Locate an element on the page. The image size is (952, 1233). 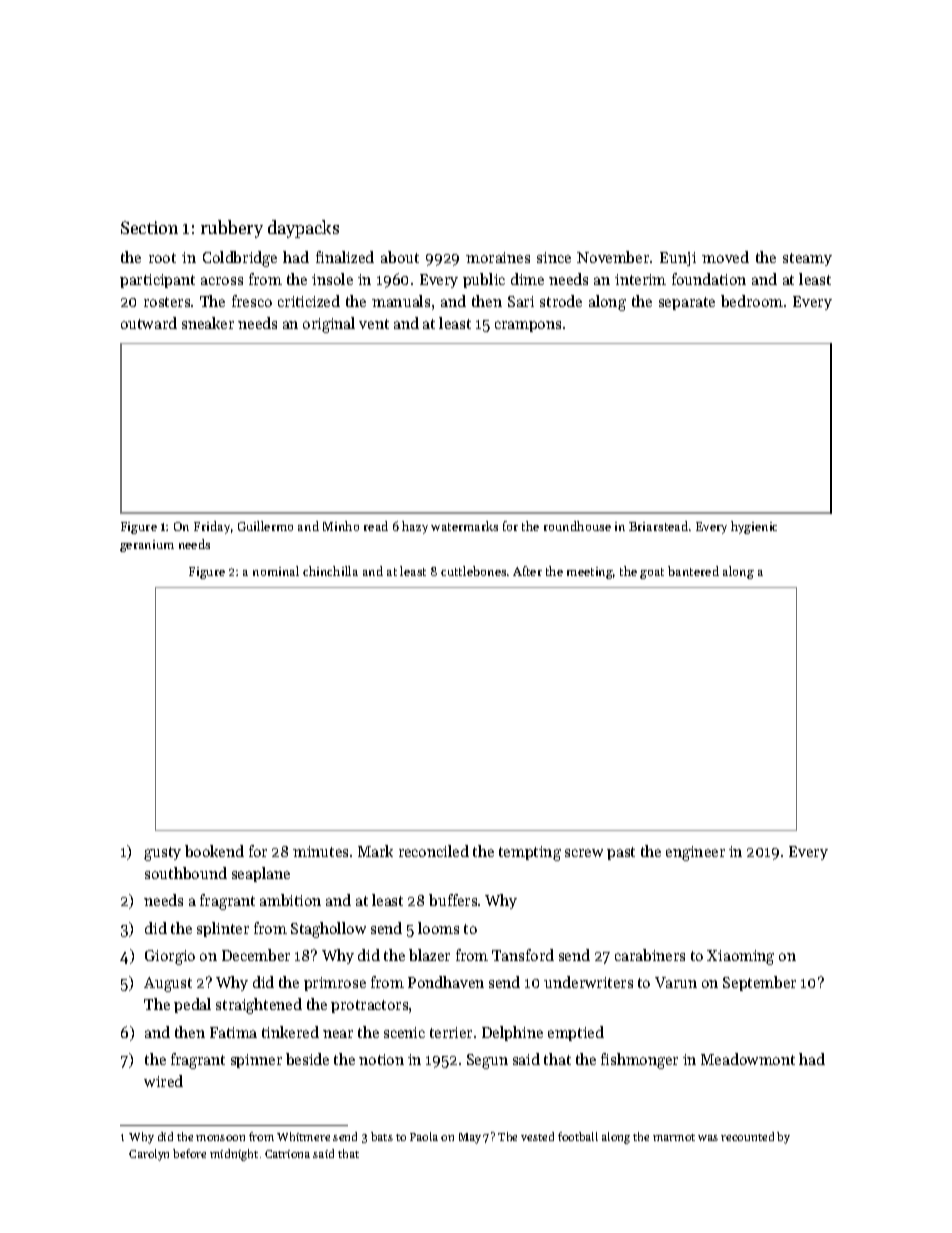
Guillermo is located at coordinates (265, 526).
